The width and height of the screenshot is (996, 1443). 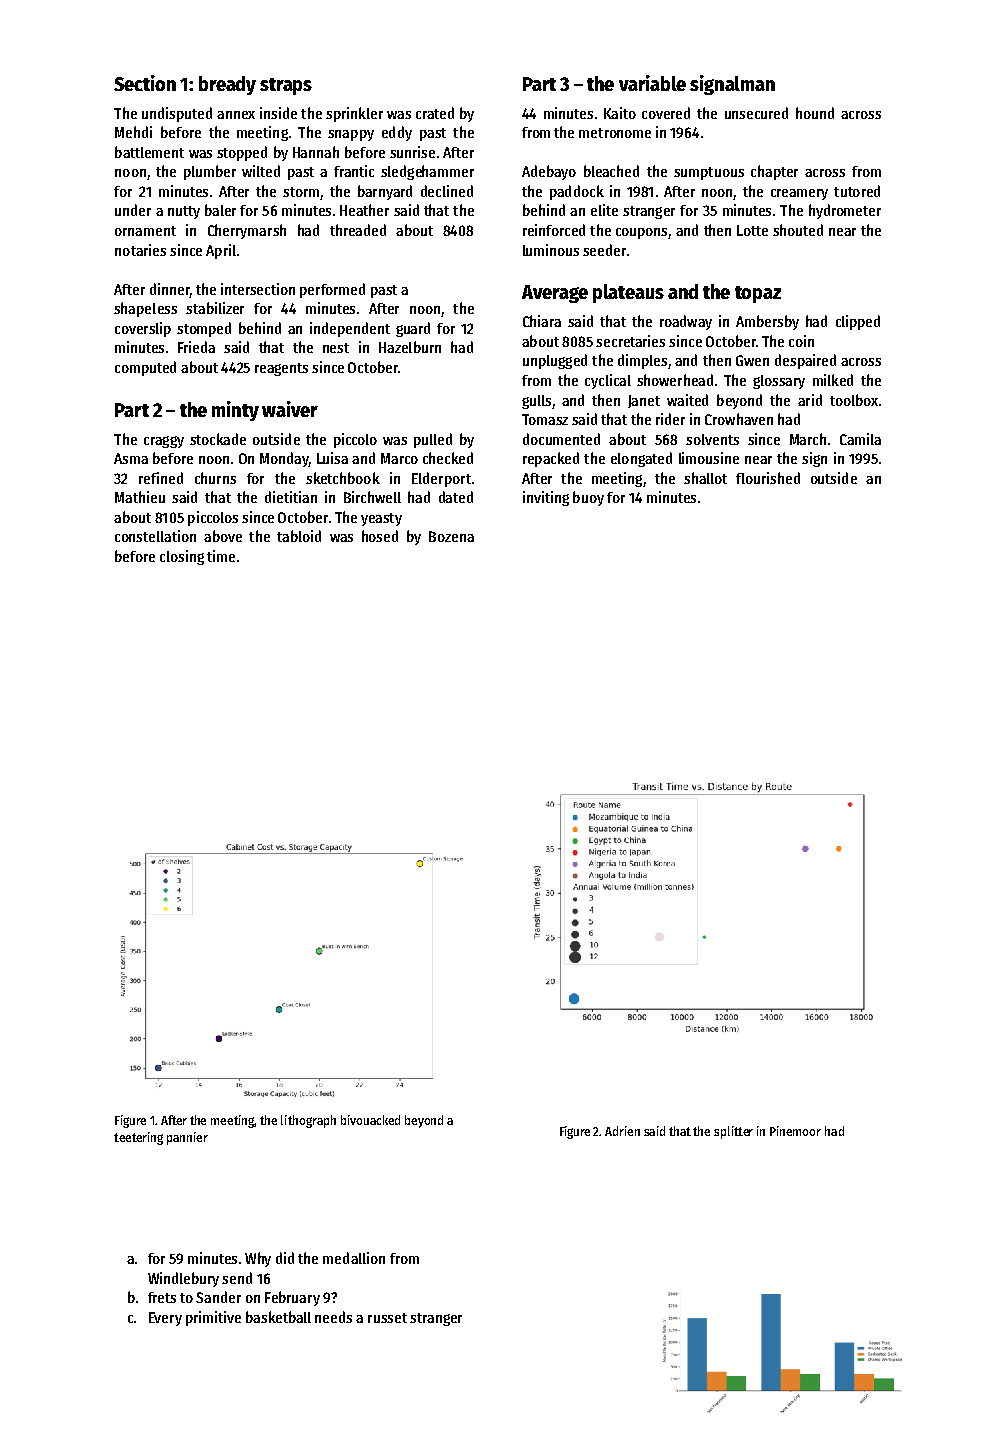 What do you see at coordinates (628, 293) in the screenshot?
I see `plateaus` at bounding box center [628, 293].
